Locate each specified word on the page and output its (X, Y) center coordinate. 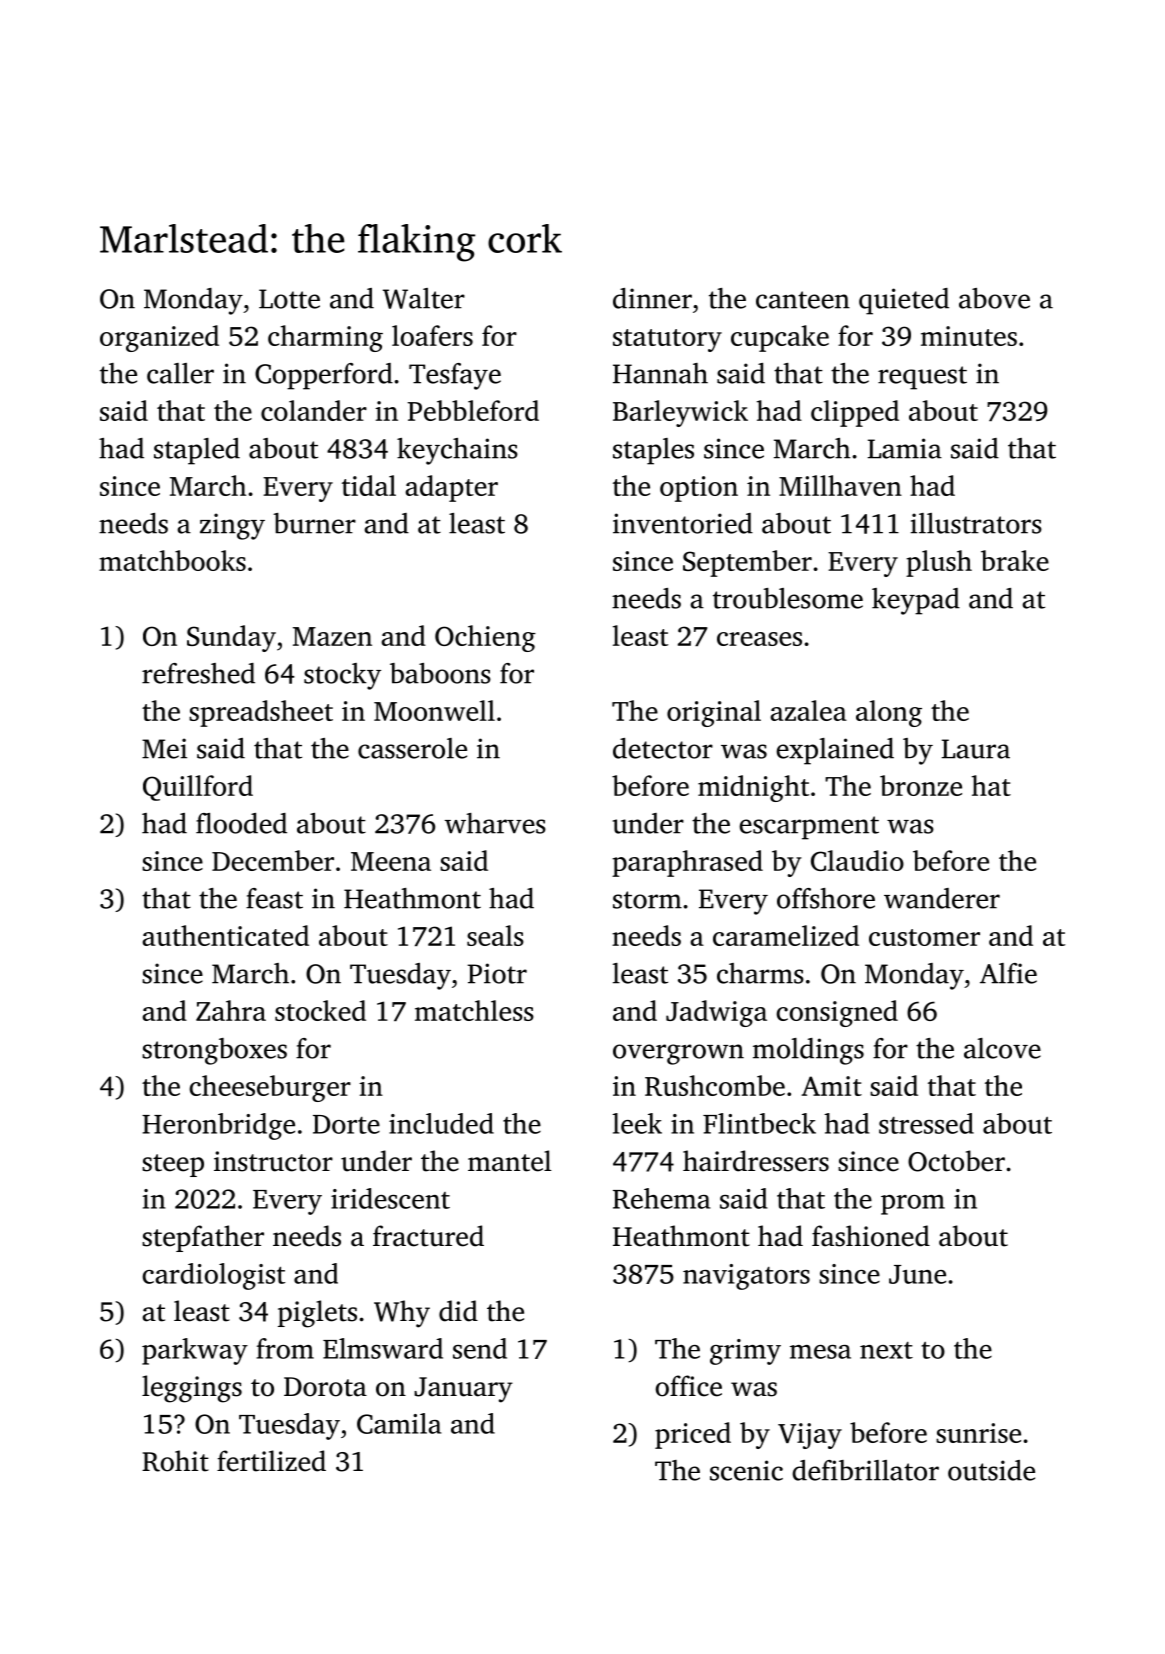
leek (637, 1123)
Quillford (198, 788)
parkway (195, 1351)
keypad (916, 601)
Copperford (324, 376)
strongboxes (214, 1051)
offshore (826, 898)
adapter (451, 488)
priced (693, 1435)
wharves (495, 823)
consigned (837, 1013)
